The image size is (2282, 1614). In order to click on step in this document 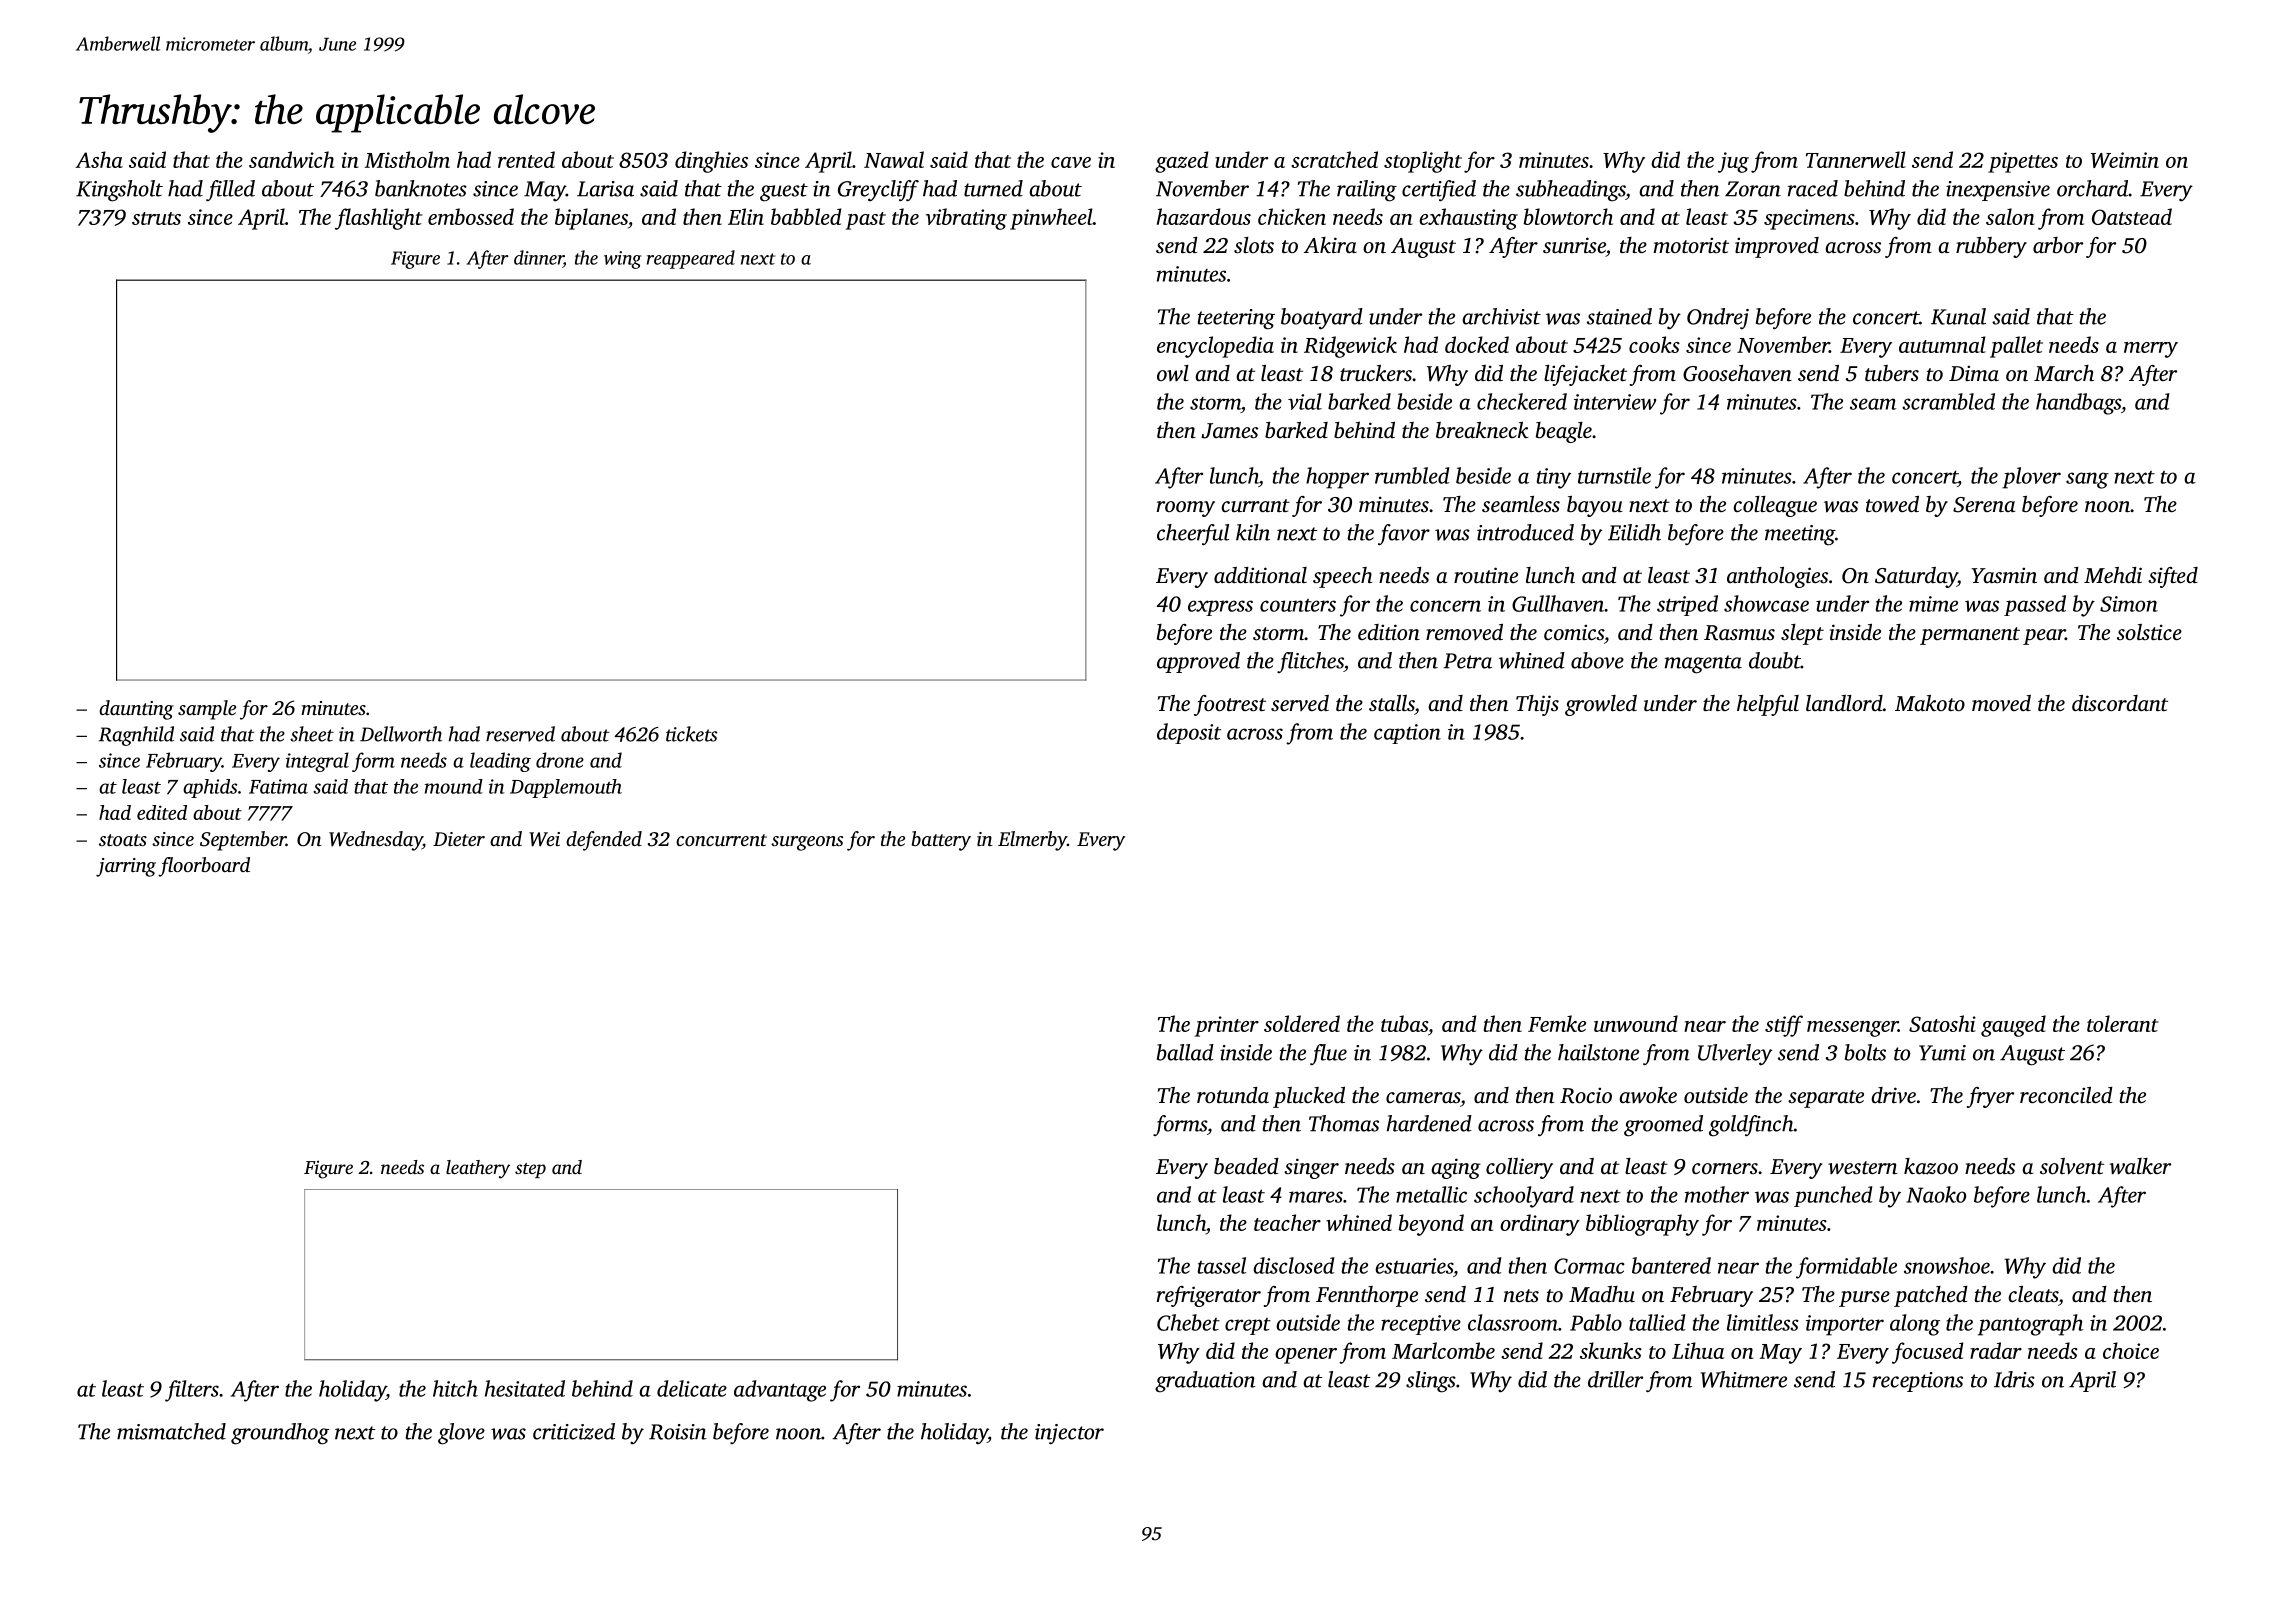, I will do `click(530, 1170)`.
